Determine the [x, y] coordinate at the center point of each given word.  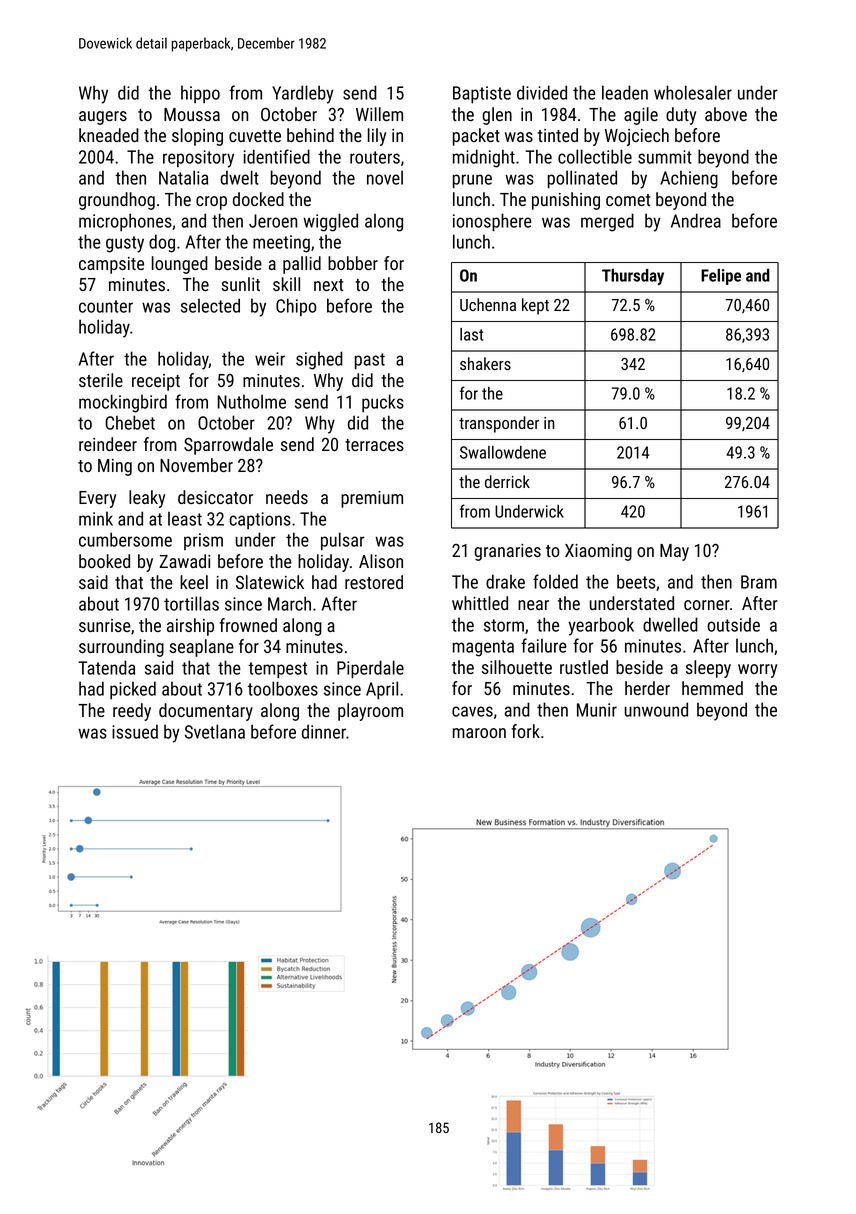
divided [542, 92]
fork [526, 731]
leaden [625, 92]
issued [135, 731]
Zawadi [185, 561]
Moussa [192, 114]
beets [636, 581]
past [370, 361]
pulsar [342, 541]
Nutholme [251, 401]
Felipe [721, 277]
